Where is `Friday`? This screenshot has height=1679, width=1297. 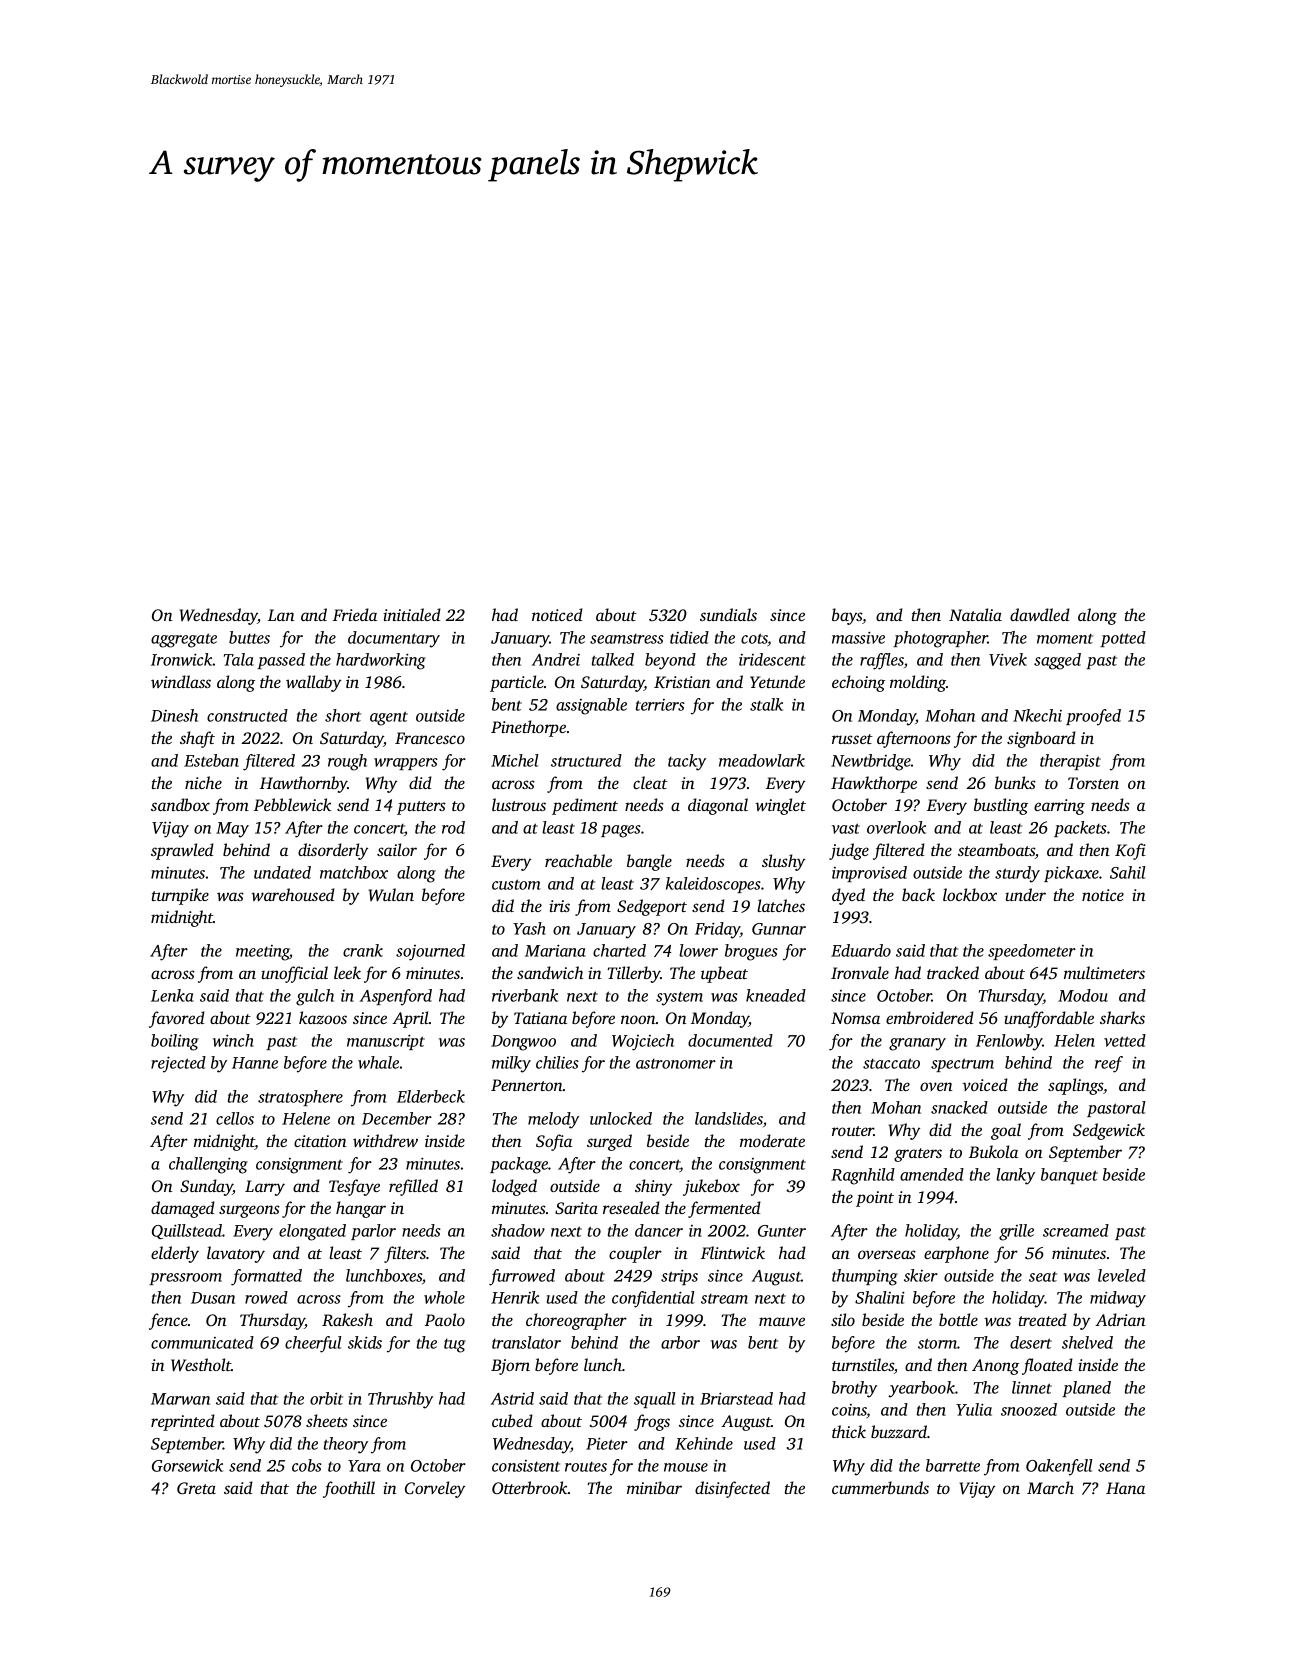 Friday is located at coordinates (717, 930).
